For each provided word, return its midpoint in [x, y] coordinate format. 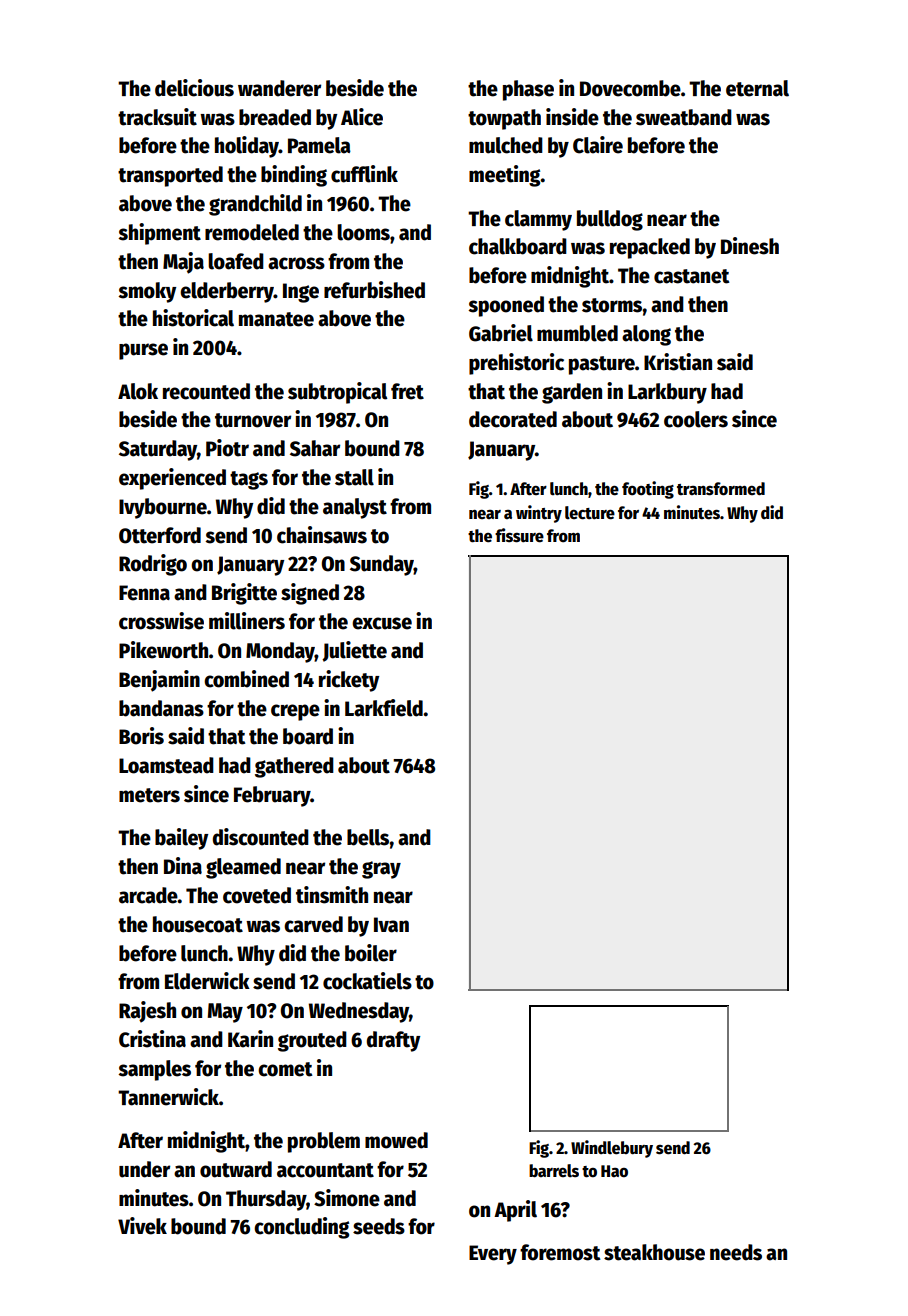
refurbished [374, 290]
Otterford [160, 535]
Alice [362, 117]
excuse [382, 623]
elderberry [227, 292]
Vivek [142, 1226]
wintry [539, 514]
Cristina [152, 1039]
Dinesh [750, 246]
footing [648, 490]
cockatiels [367, 981]
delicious [194, 88]
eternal [757, 88]
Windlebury [612, 1149]
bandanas [161, 708]
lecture [590, 513]
